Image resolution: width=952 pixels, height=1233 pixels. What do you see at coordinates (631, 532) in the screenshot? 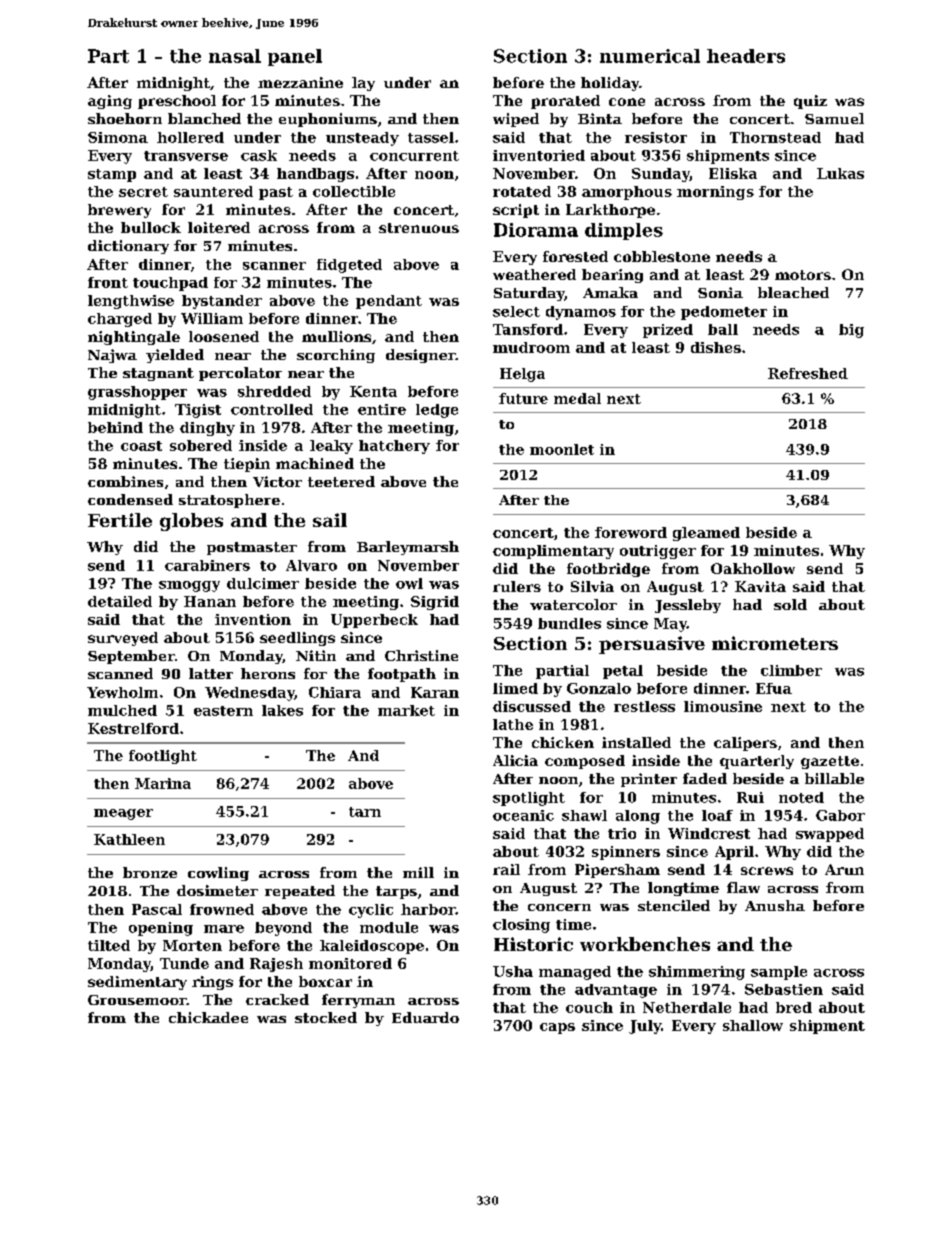
I see `foreword` at bounding box center [631, 532].
